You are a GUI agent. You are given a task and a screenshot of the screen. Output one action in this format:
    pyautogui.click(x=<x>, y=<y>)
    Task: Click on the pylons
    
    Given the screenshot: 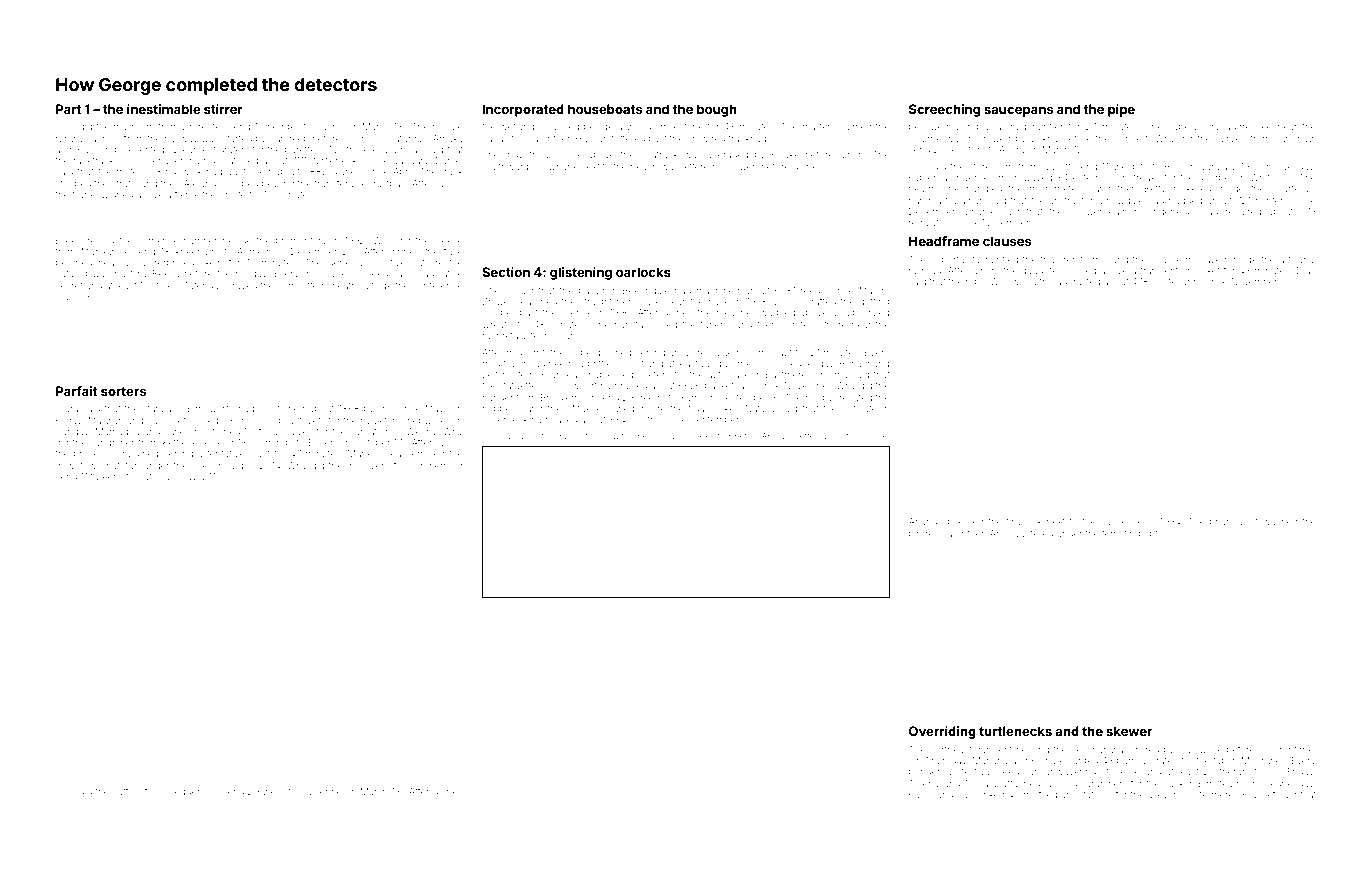 What is the action you would take?
    pyautogui.click(x=378, y=409)
